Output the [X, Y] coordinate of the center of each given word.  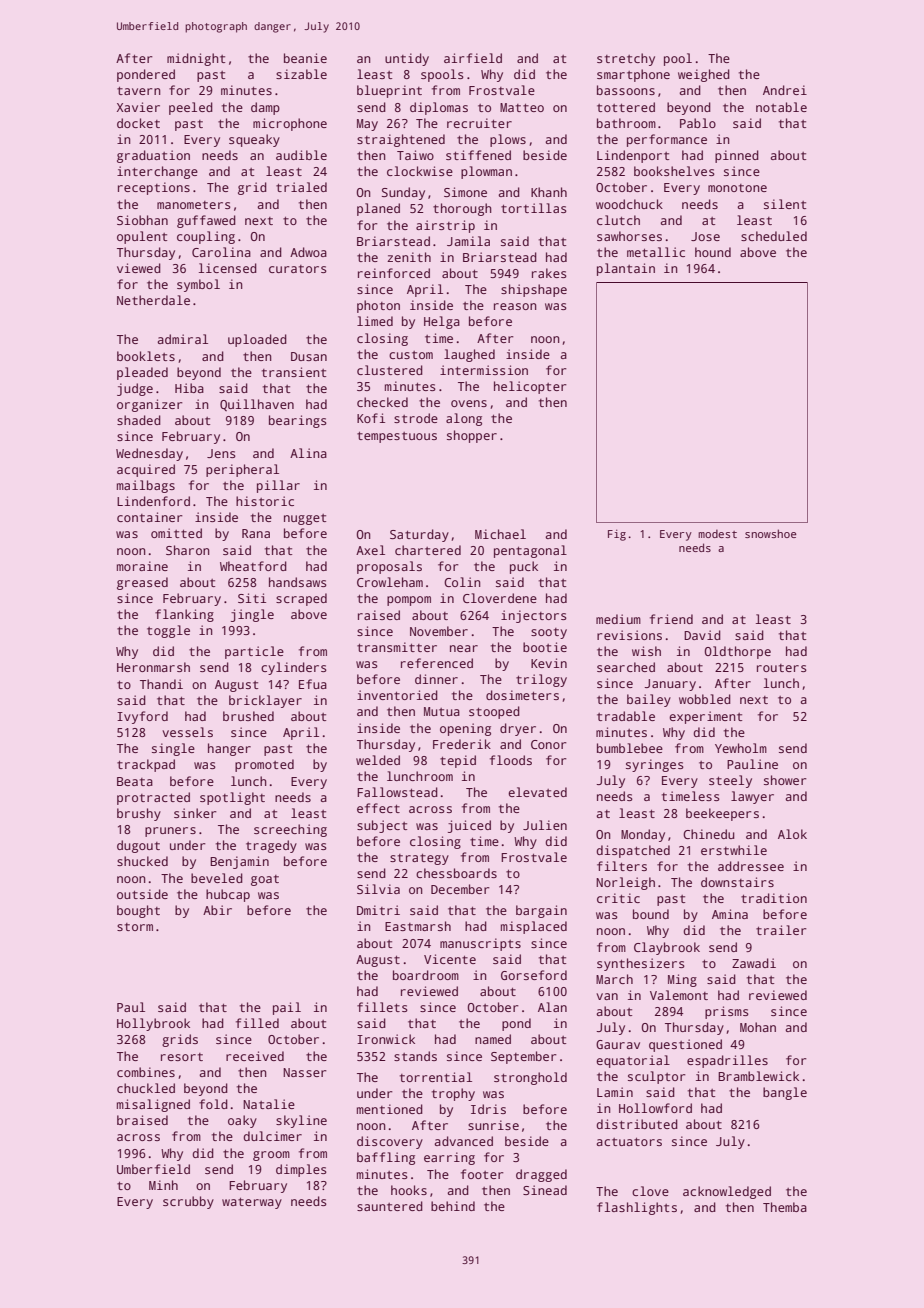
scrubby [188, 1202]
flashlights [637, 1208]
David [702, 635]
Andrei [785, 90]
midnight [196, 59]
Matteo [522, 107]
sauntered [390, 1206]
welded [378, 760]
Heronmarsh [153, 667]
